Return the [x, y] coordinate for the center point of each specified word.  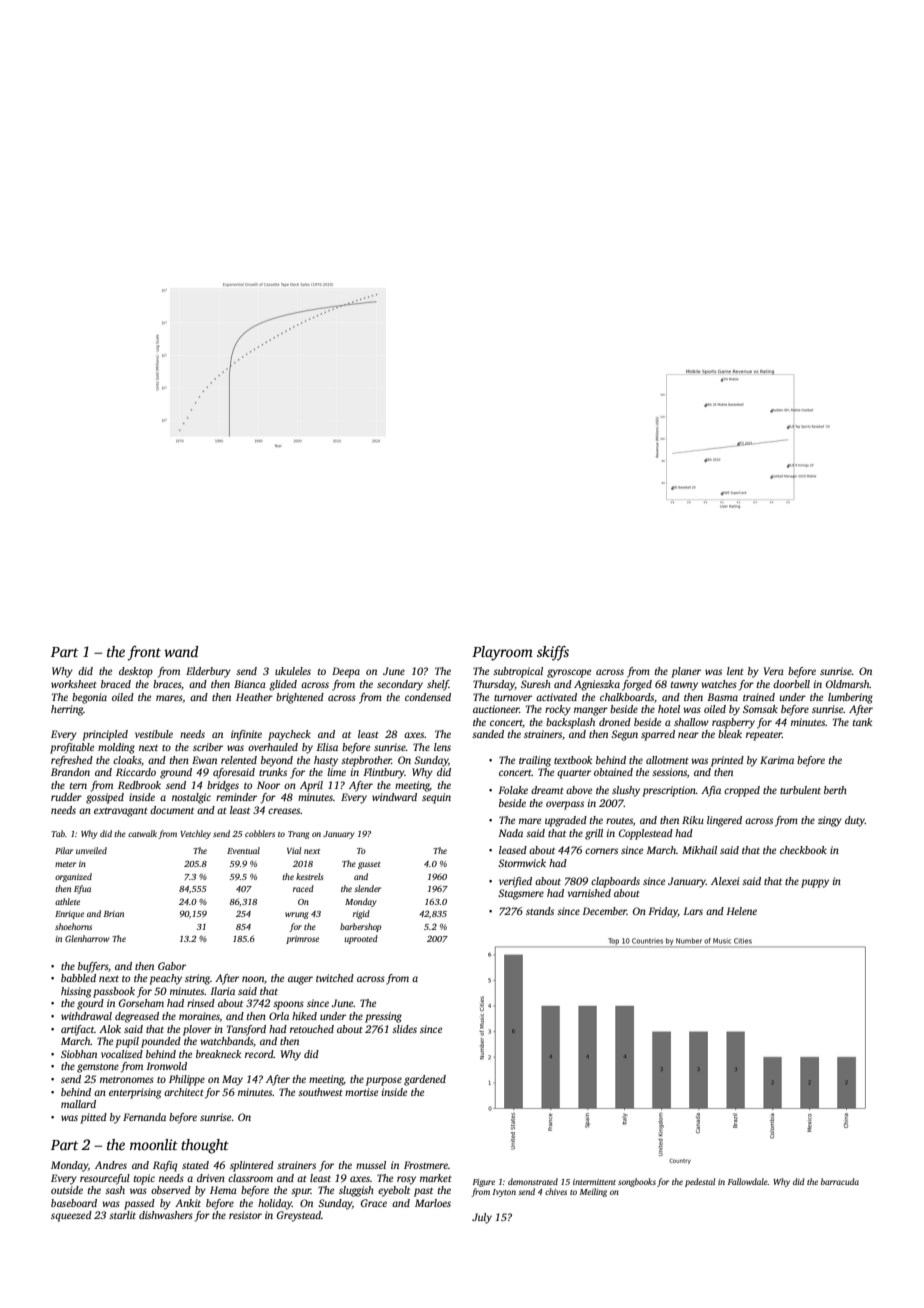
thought [205, 1146]
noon [253, 979]
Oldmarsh [848, 684]
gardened [425, 1080]
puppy [815, 883]
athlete [67, 901]
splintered [252, 1166]
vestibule [154, 734]
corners [601, 851]
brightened [300, 698]
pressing [383, 1017]
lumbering [850, 698]
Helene [741, 911]
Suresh [536, 684]
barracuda [840, 1181]
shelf [438, 685]
